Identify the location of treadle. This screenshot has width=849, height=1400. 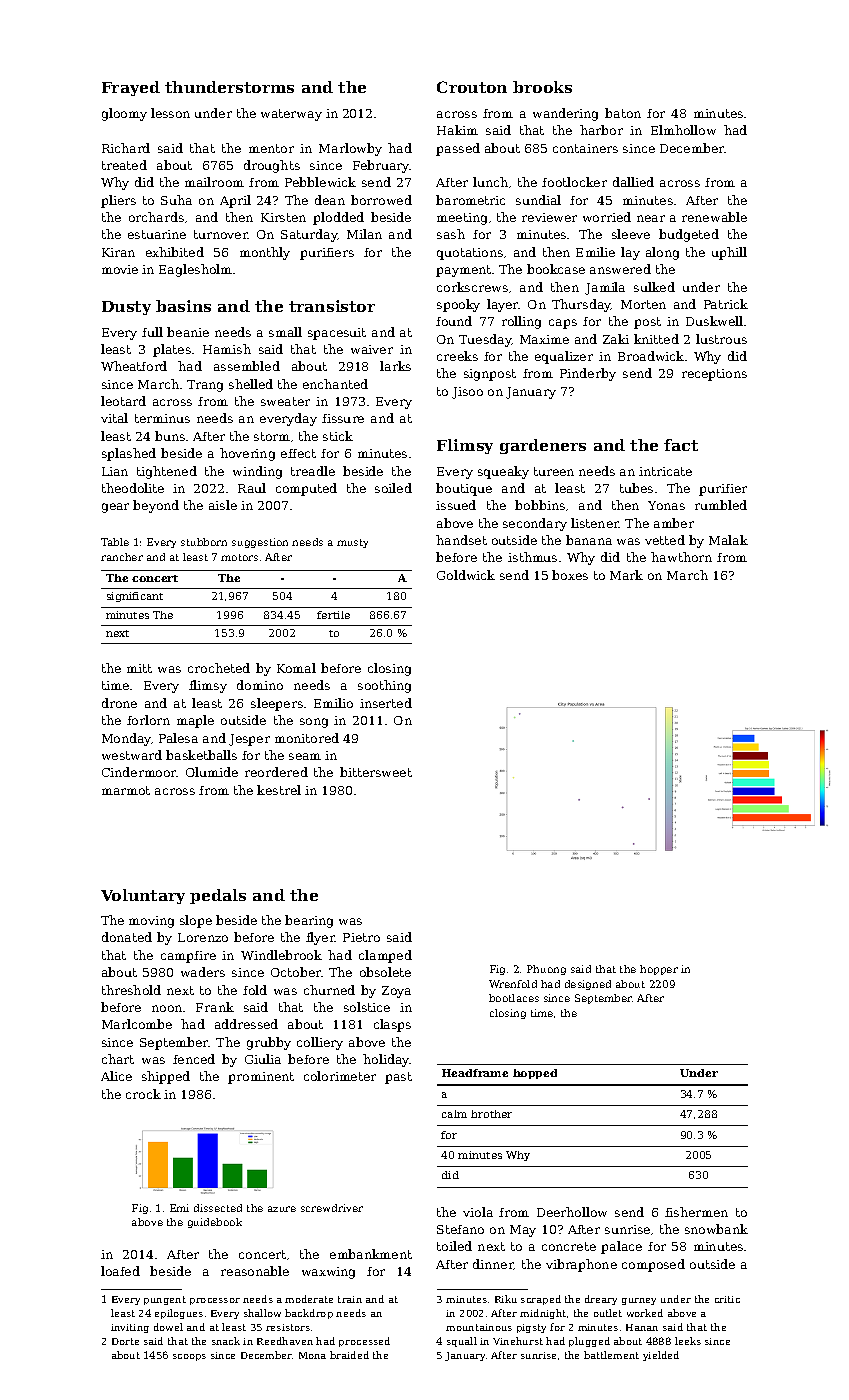
(313, 471).
